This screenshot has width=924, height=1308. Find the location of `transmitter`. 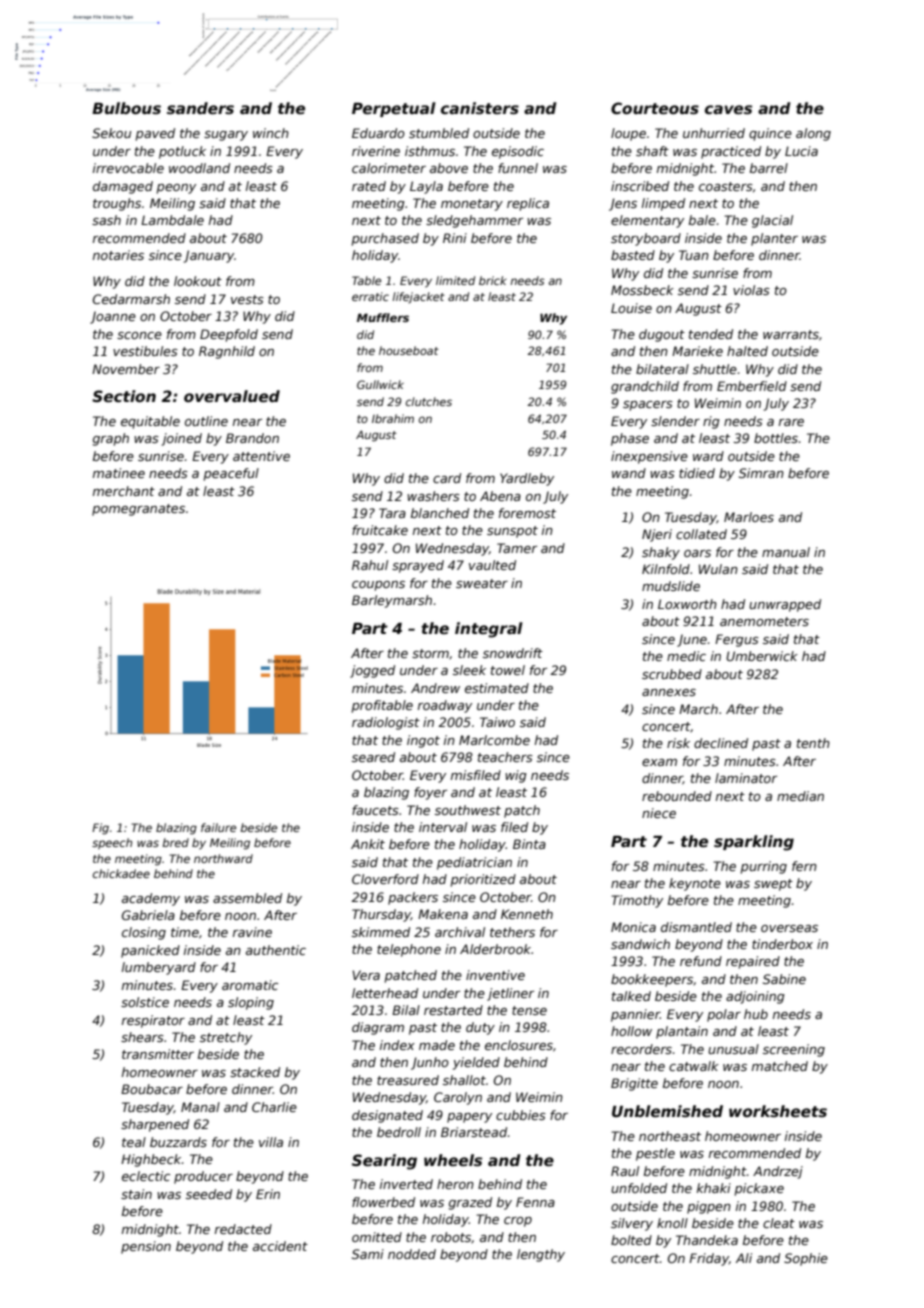

transmitter is located at coordinates (158, 1054).
